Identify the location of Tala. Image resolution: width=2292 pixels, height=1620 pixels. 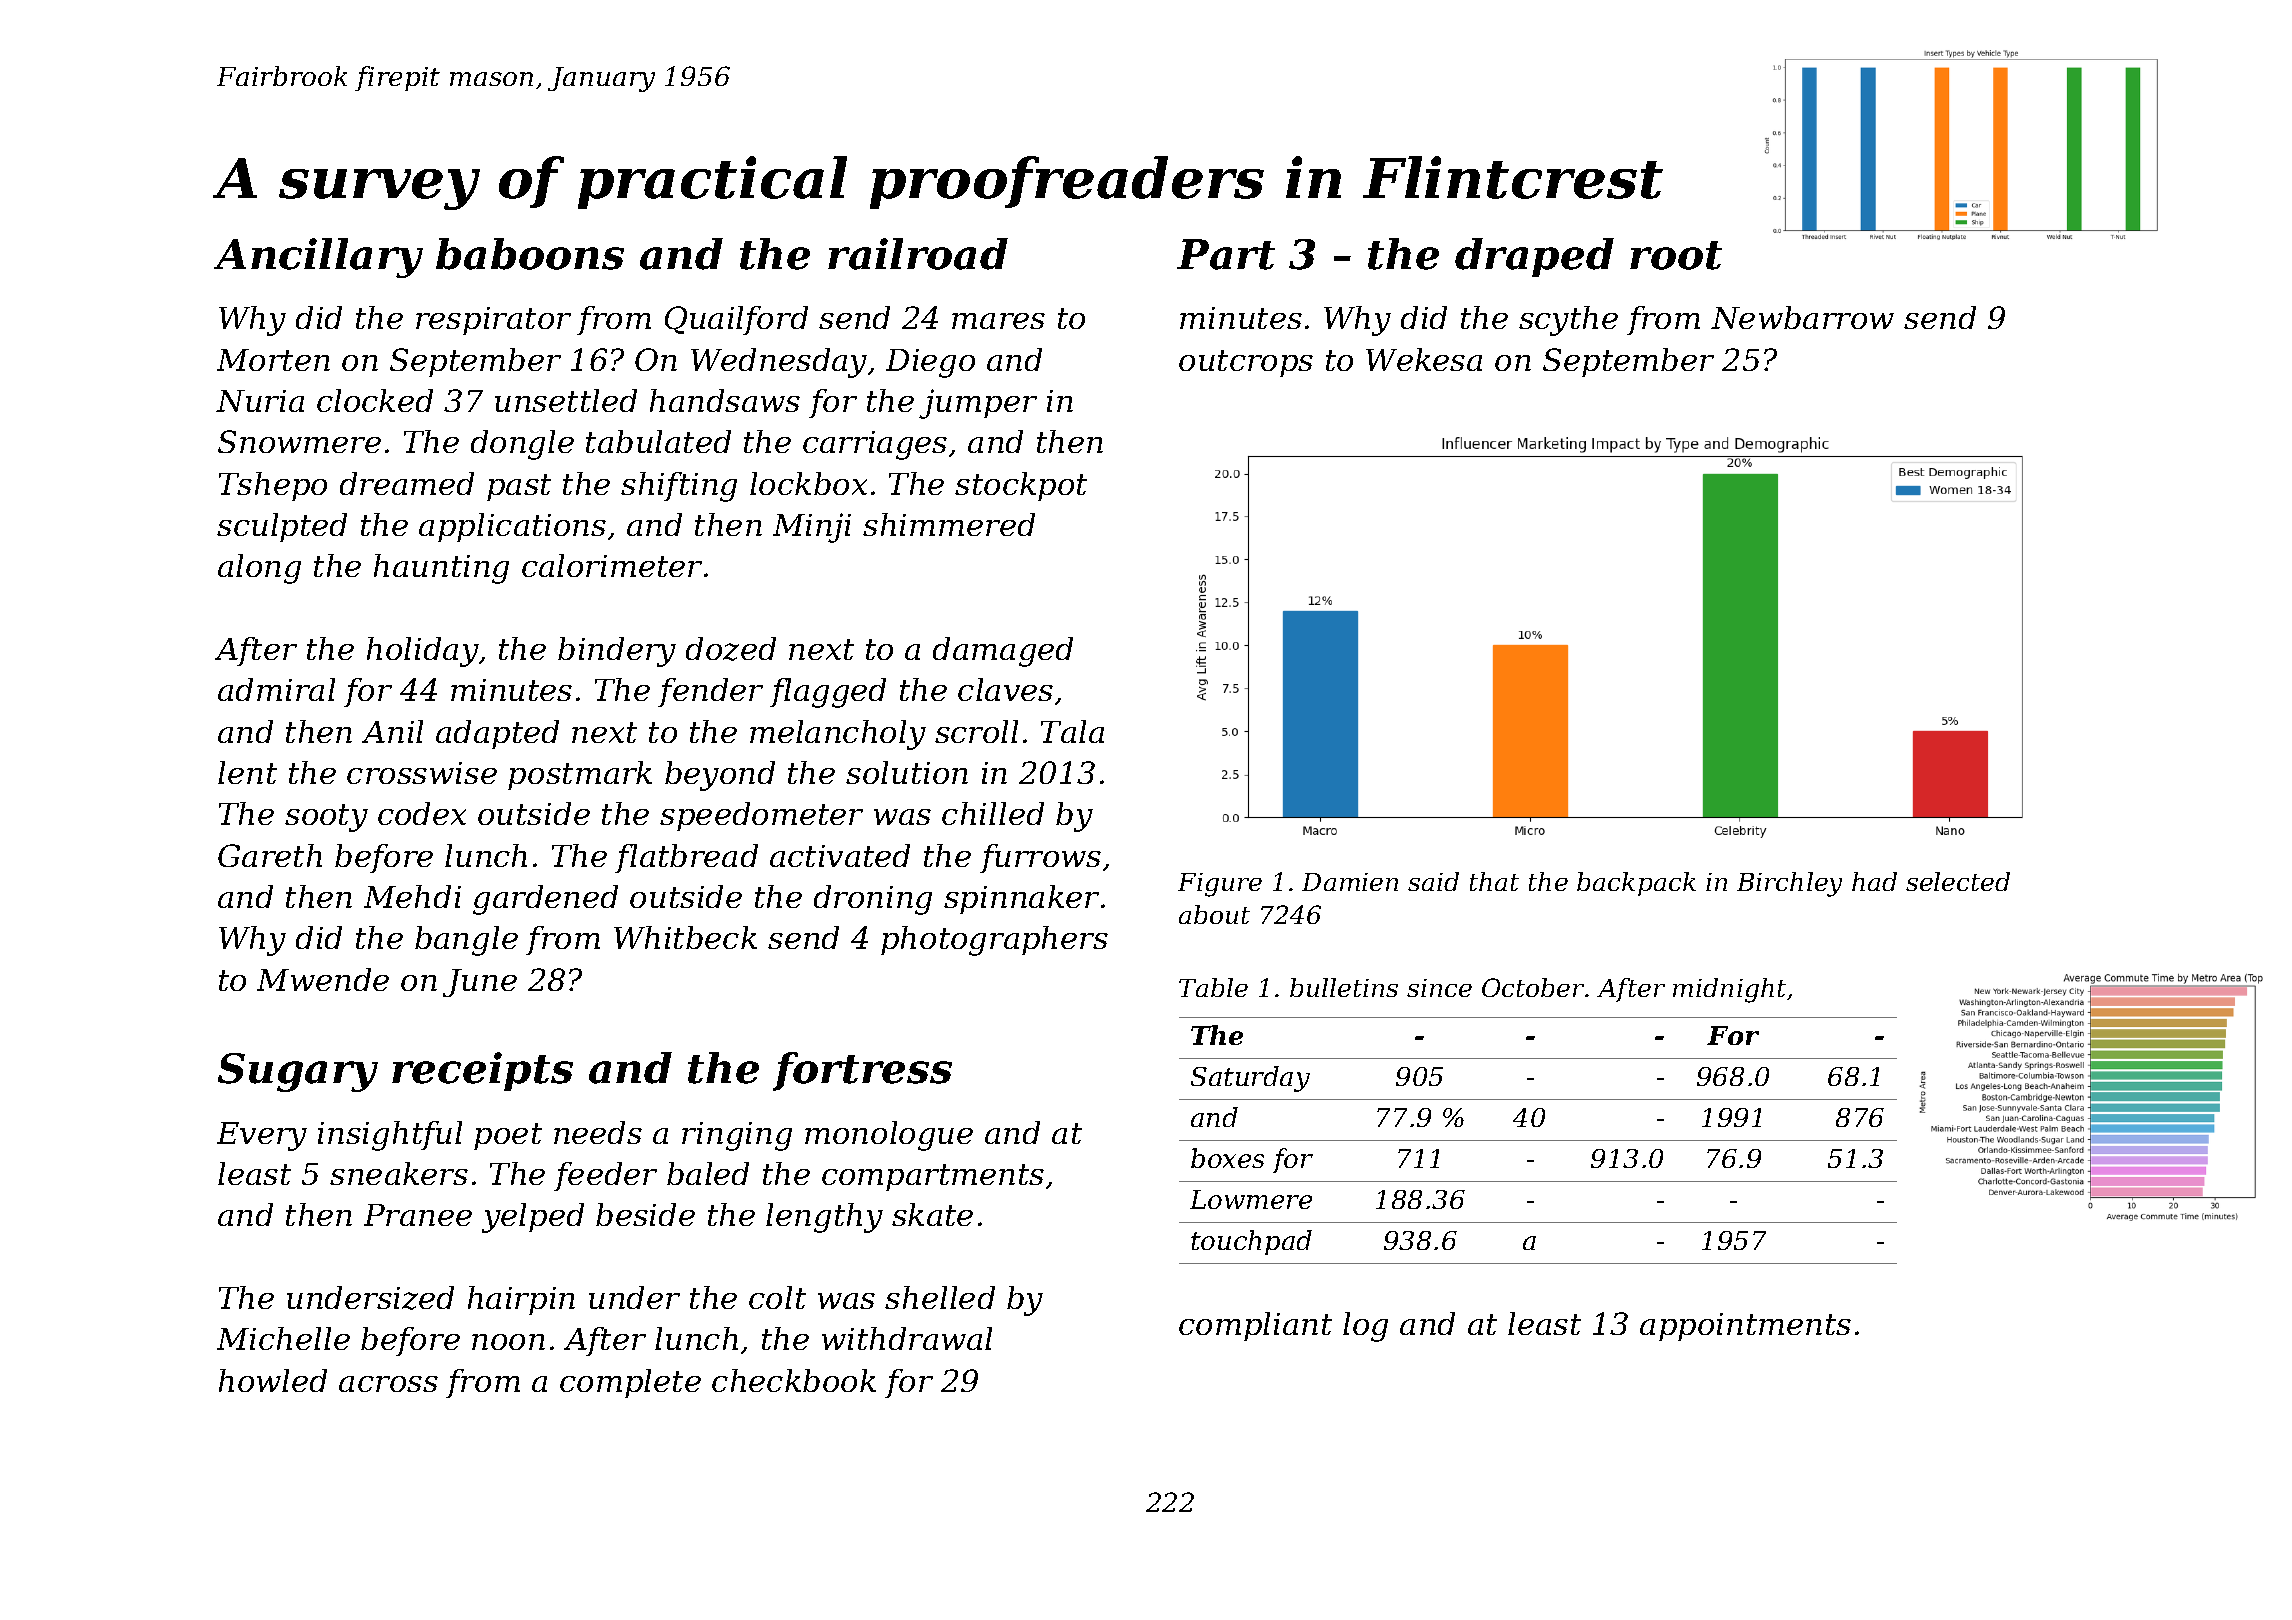
(1072, 731).
